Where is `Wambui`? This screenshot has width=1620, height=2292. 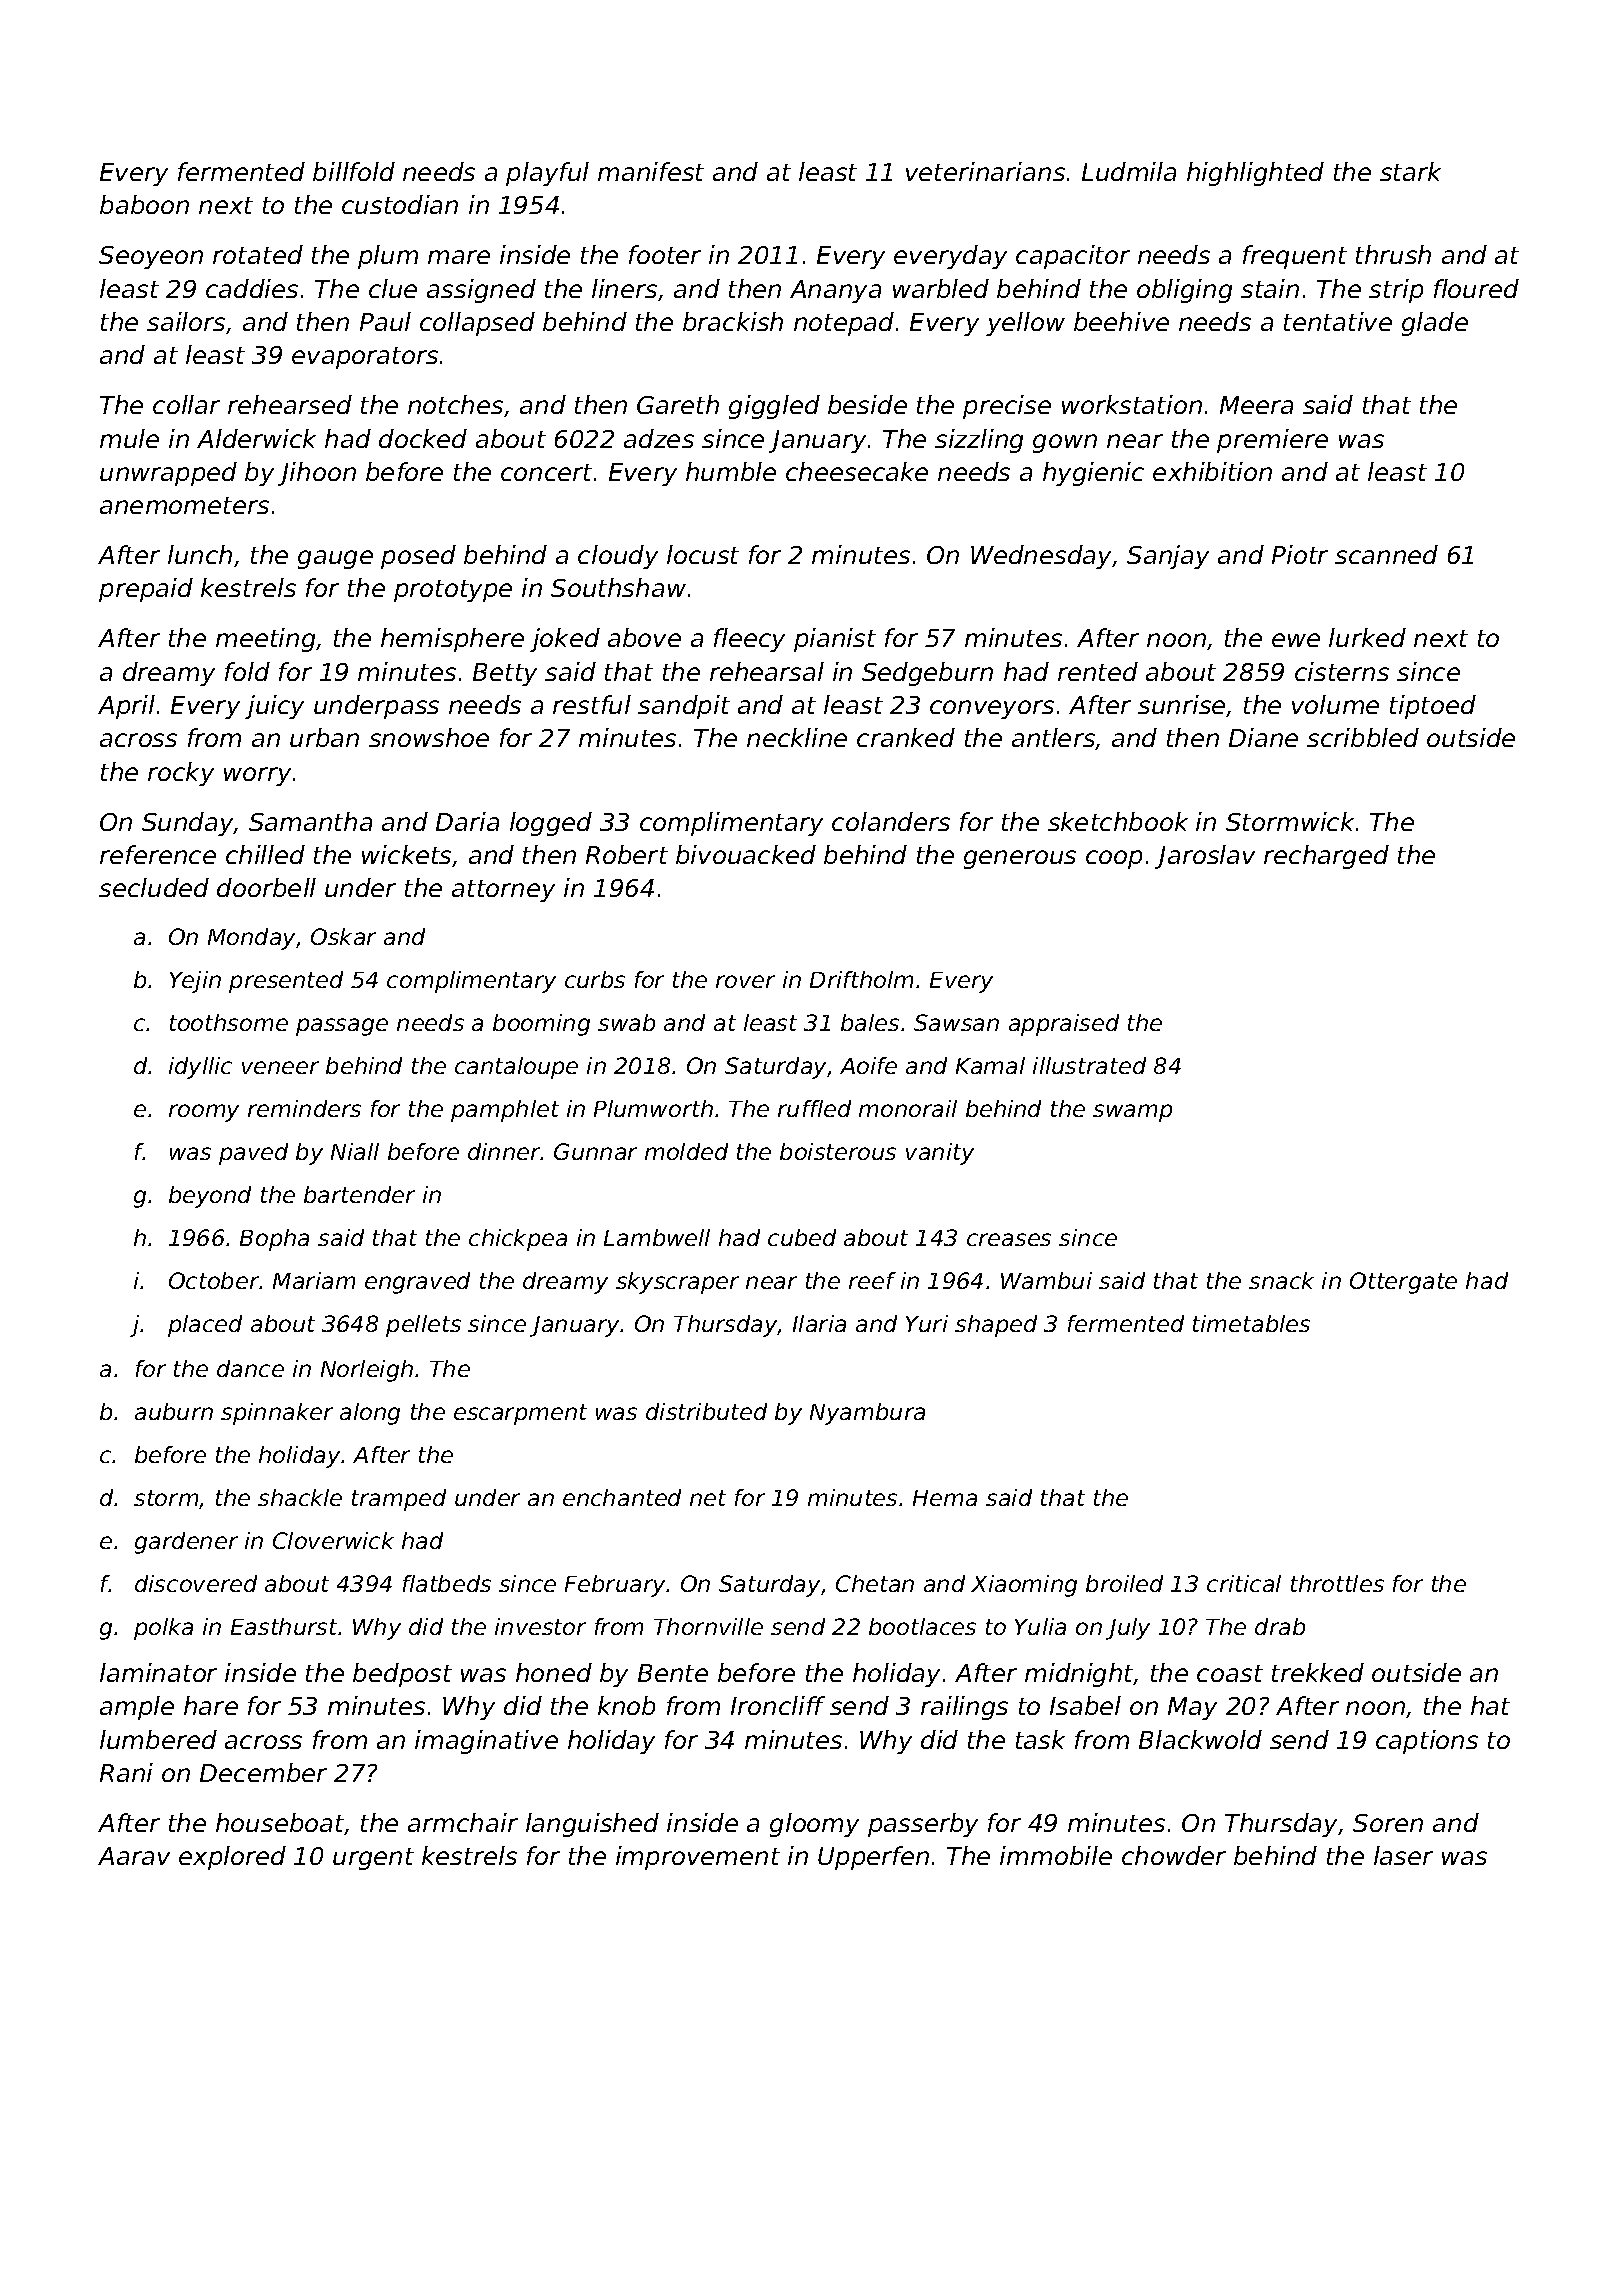 Wambui is located at coordinates (1046, 1280).
